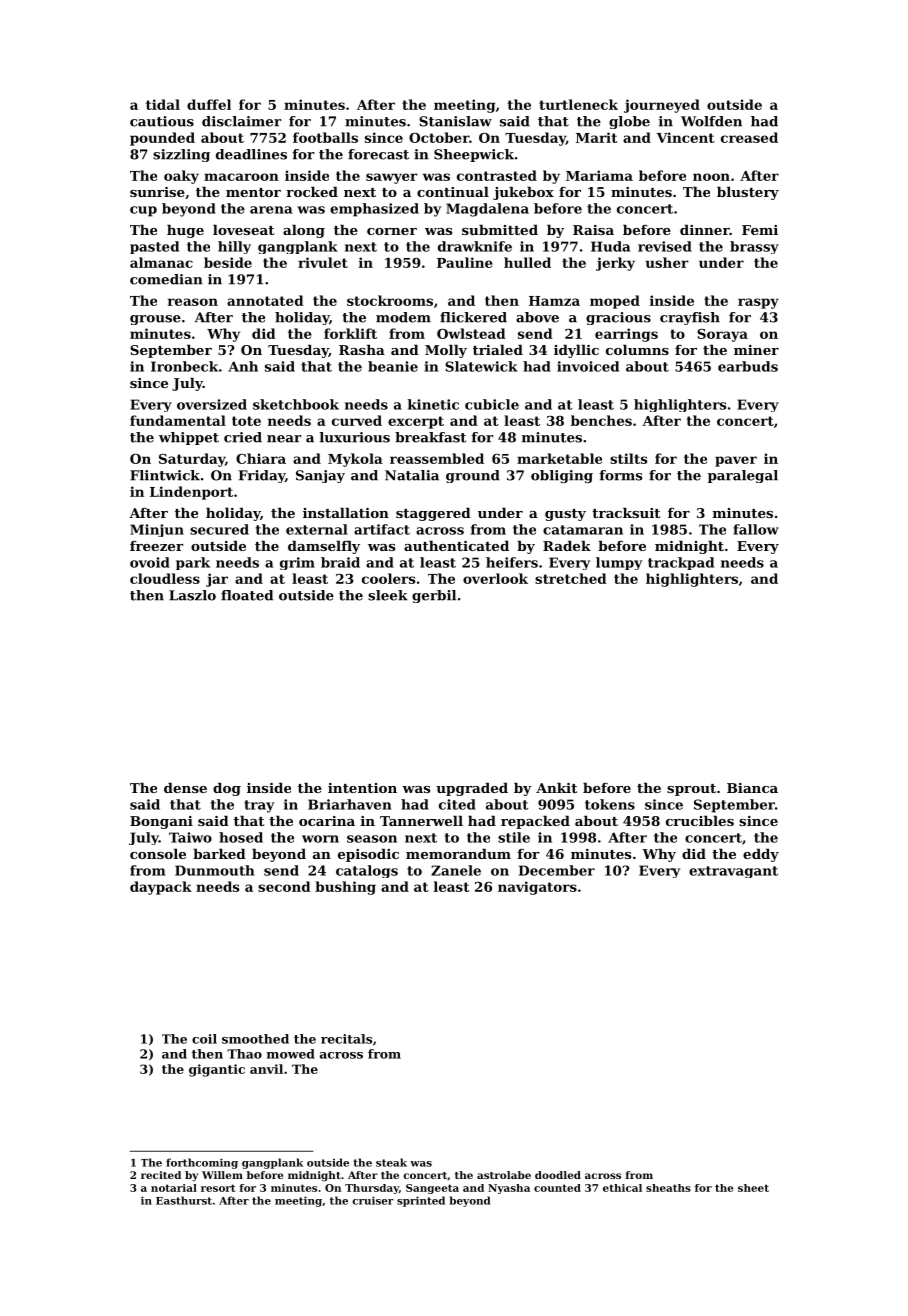 This document has height=1316, width=908. What do you see at coordinates (165, 475) in the document?
I see `Flintwick` at bounding box center [165, 475].
